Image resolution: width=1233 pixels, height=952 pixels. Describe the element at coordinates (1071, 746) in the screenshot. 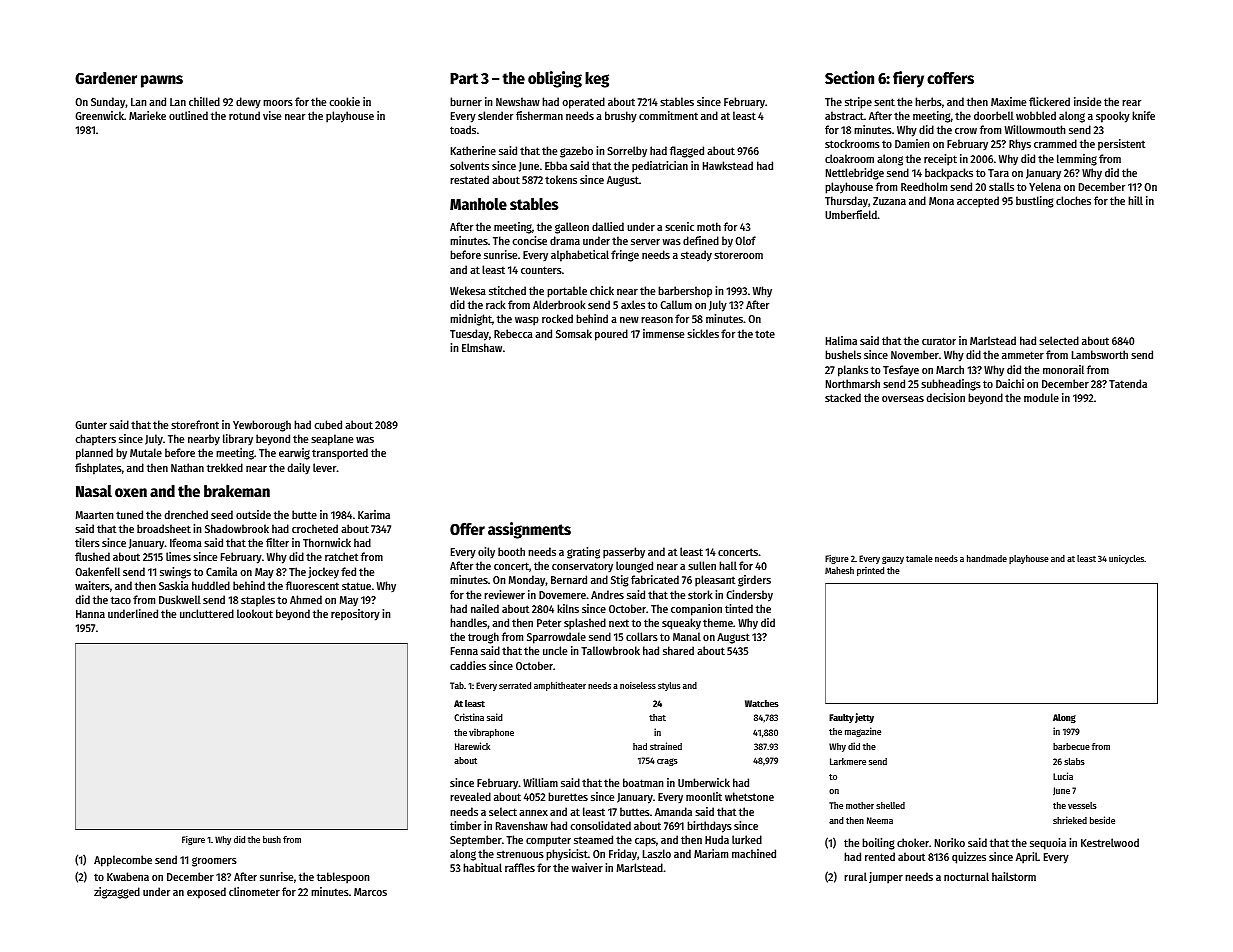

I see `barbecue` at that location.
